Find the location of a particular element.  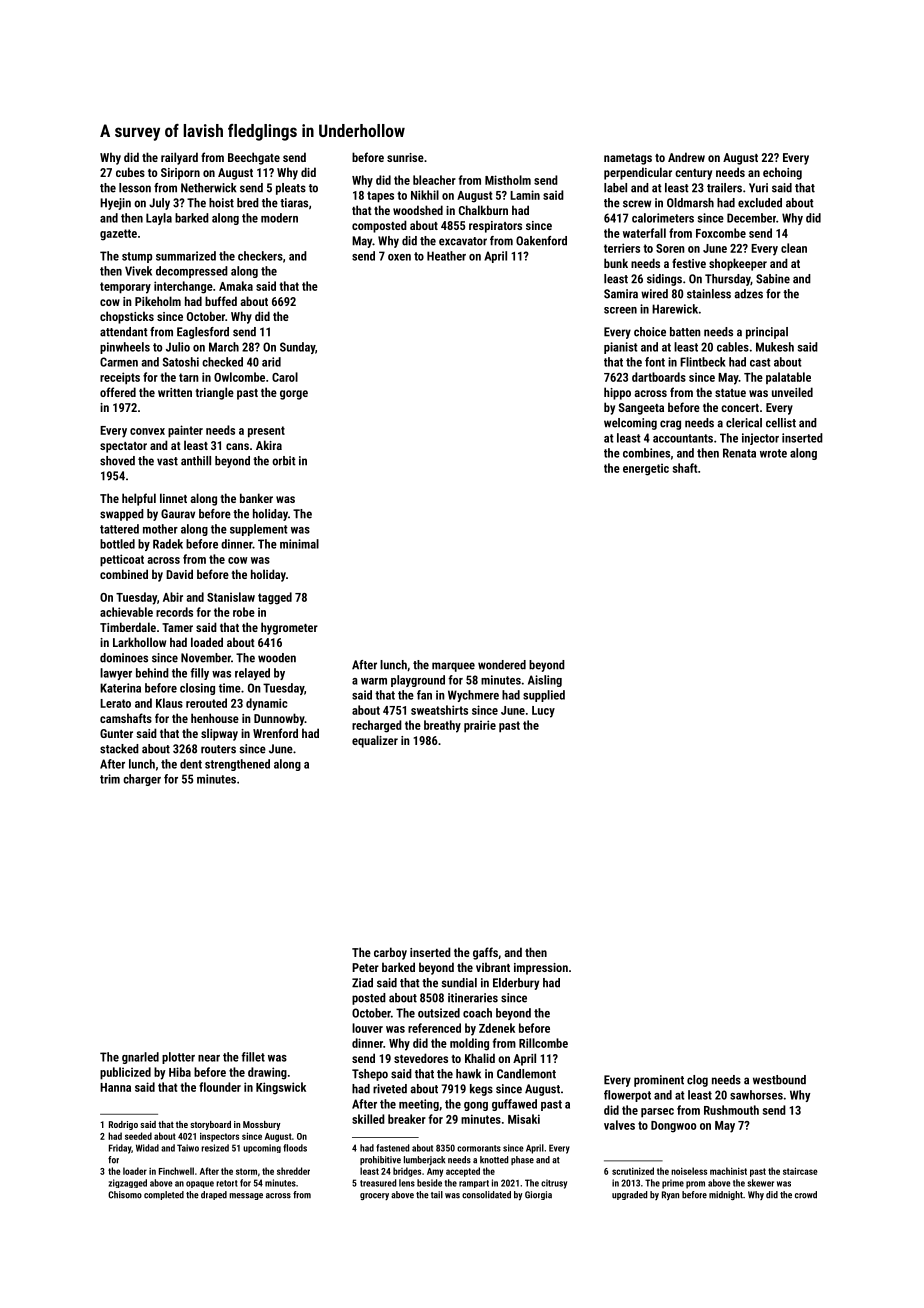

principal is located at coordinates (767, 333).
